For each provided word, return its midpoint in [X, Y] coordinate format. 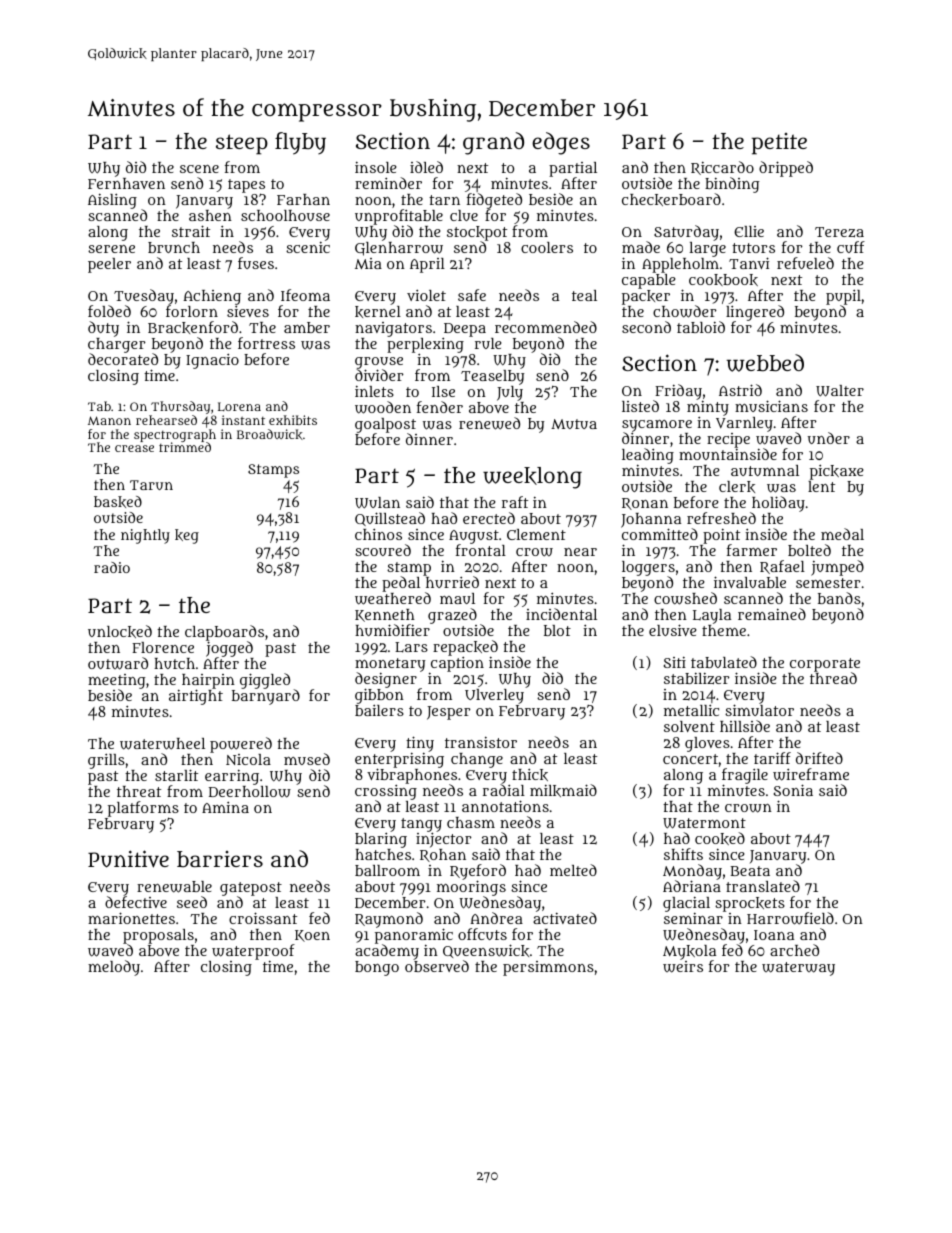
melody [114, 968]
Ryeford [478, 872]
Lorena [239, 406]
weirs [683, 967]
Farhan [303, 199]
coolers [547, 247]
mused [307, 759]
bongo [377, 968]
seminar [693, 918]
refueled [805, 263]
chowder [685, 311]
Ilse [443, 391]
